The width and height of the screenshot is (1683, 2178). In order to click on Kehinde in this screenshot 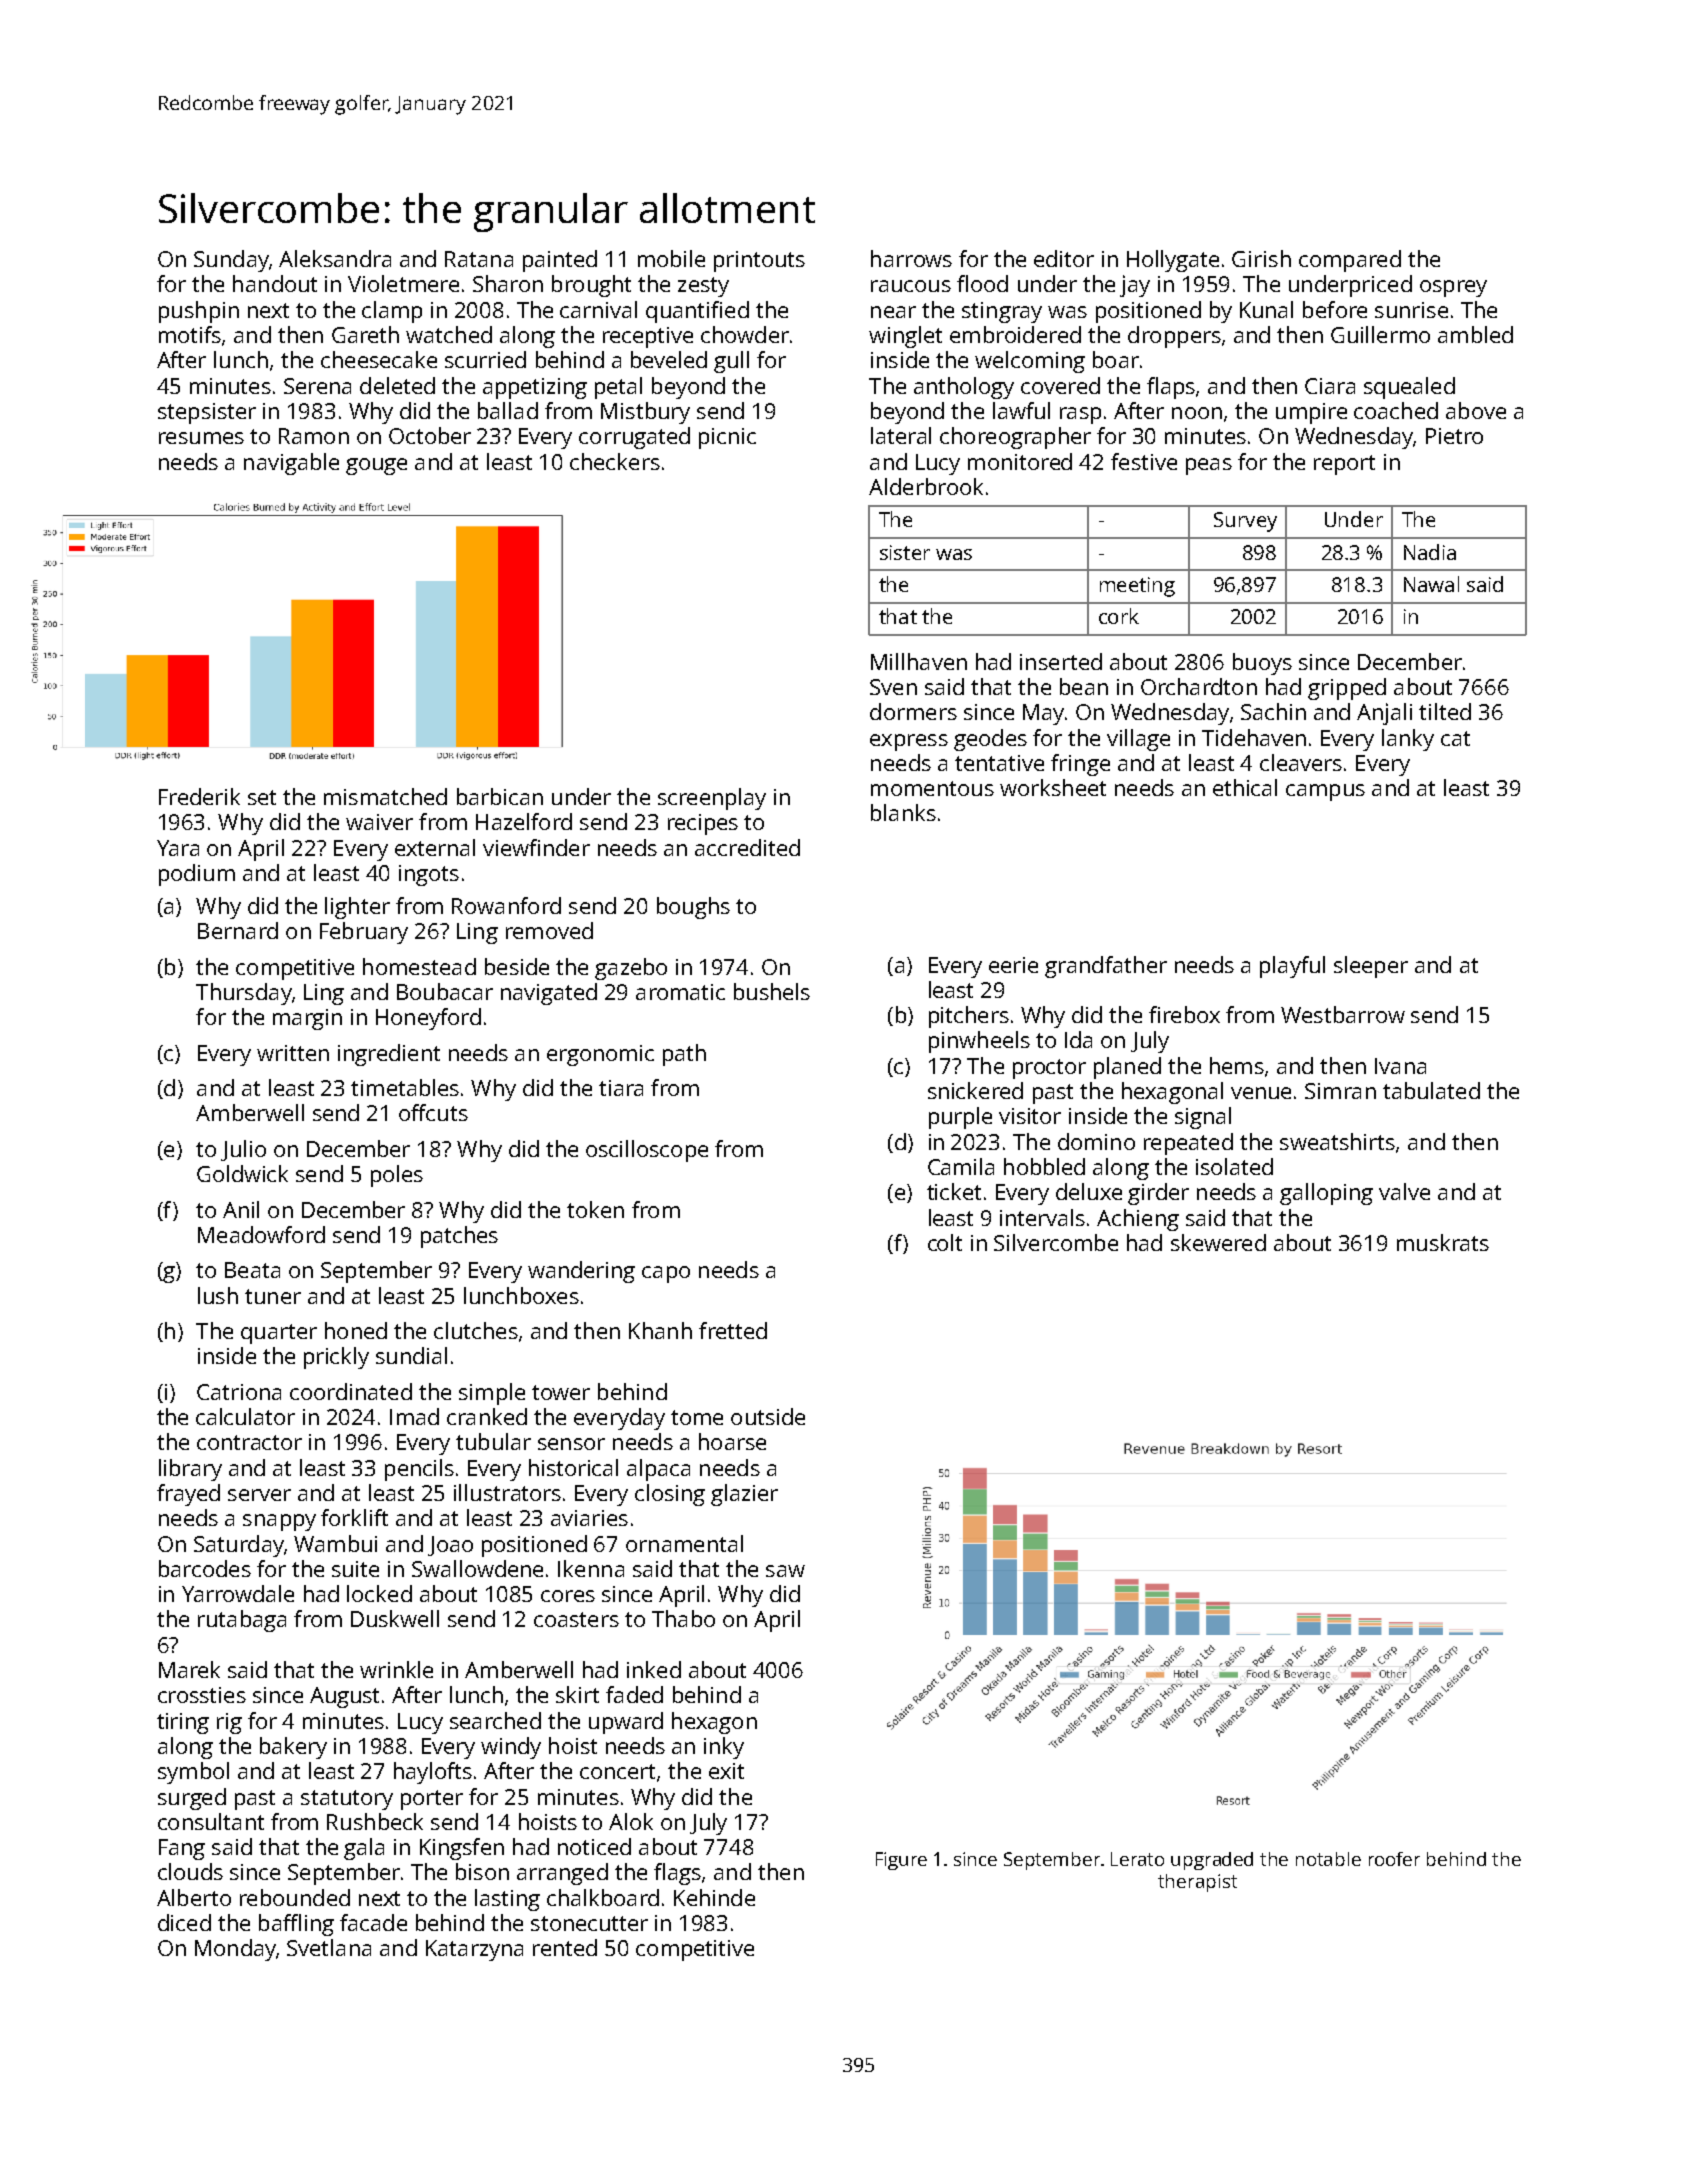, I will do `click(714, 1897)`.
